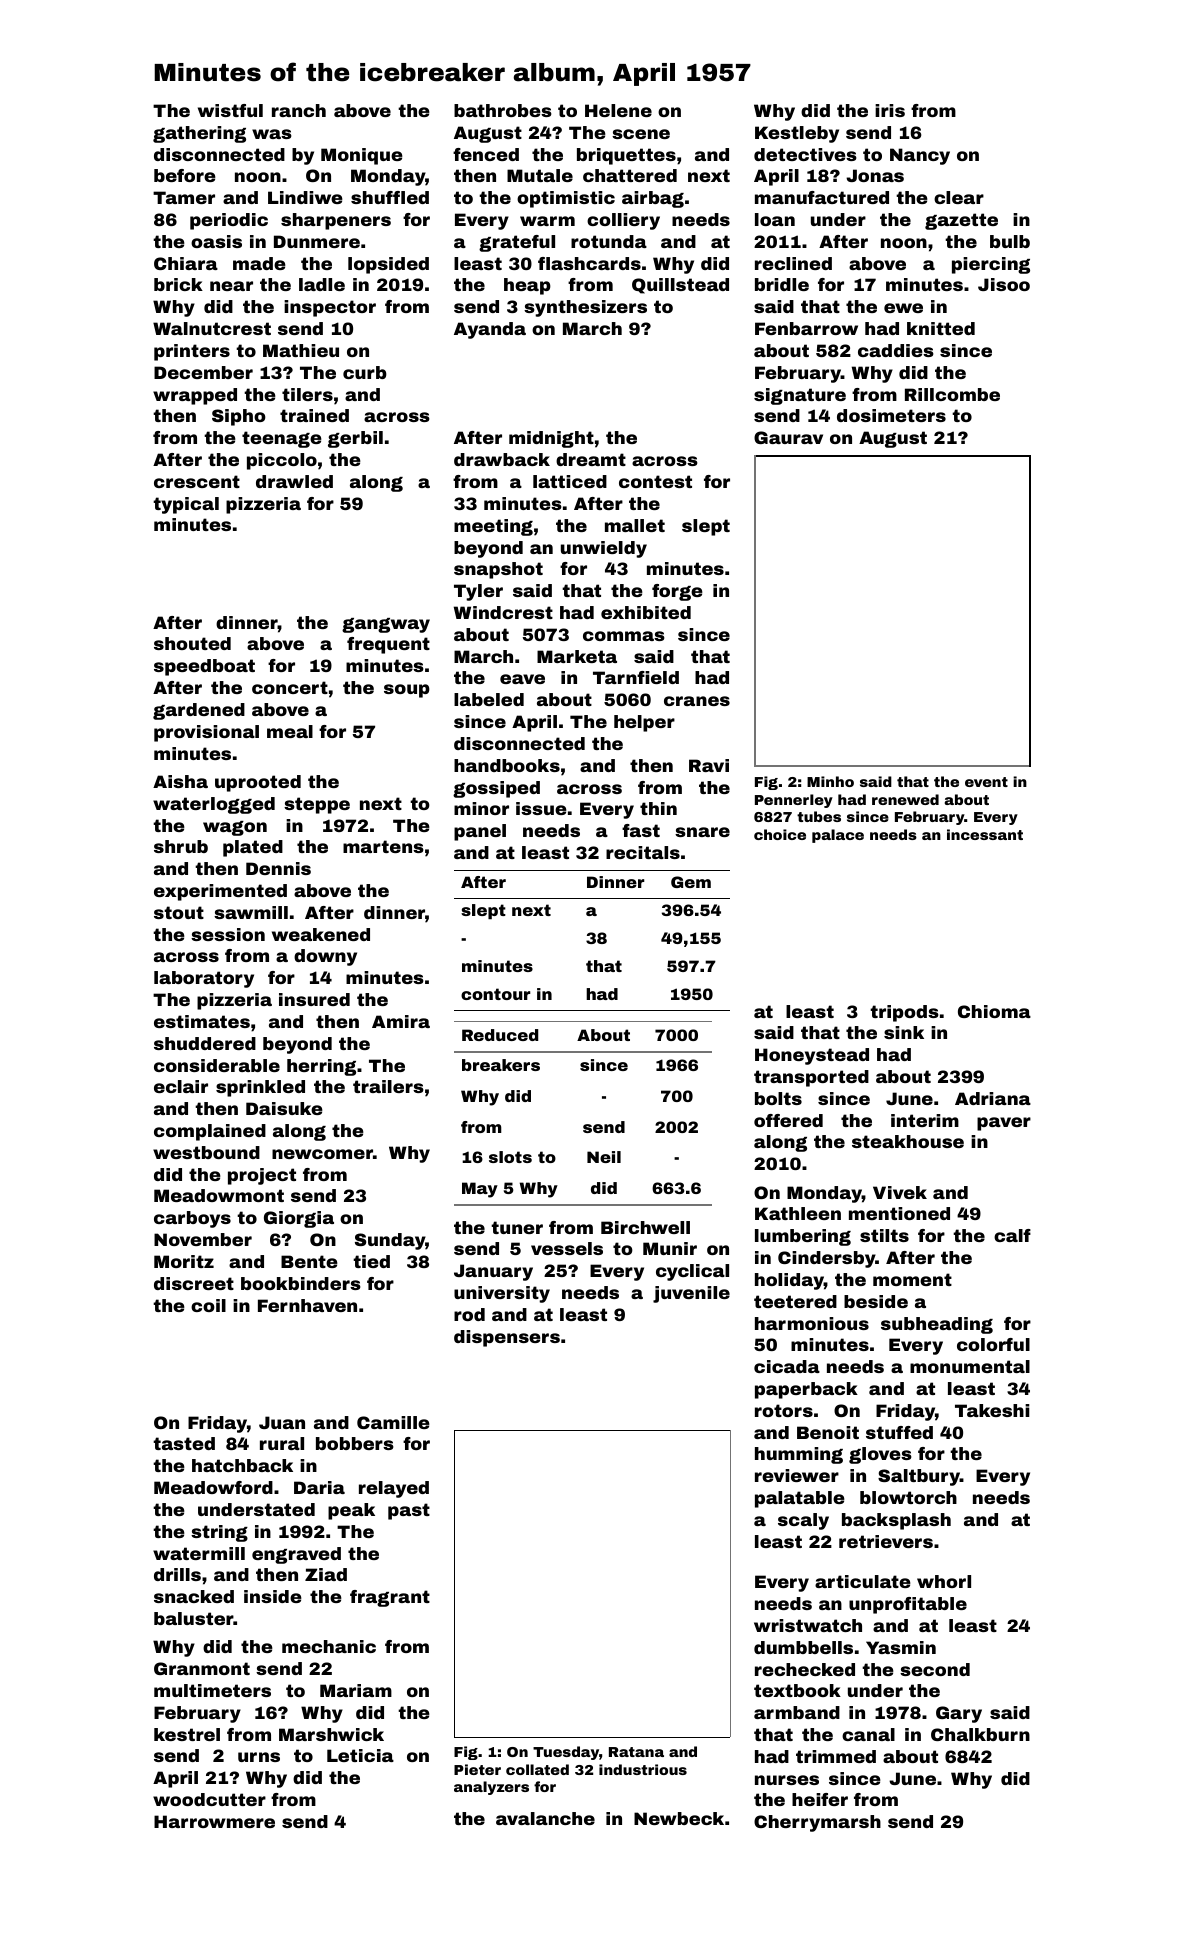 Image resolution: width=1184 pixels, height=1949 pixels. Describe the element at coordinates (812, 1323) in the screenshot. I see `harmonious` at that location.
